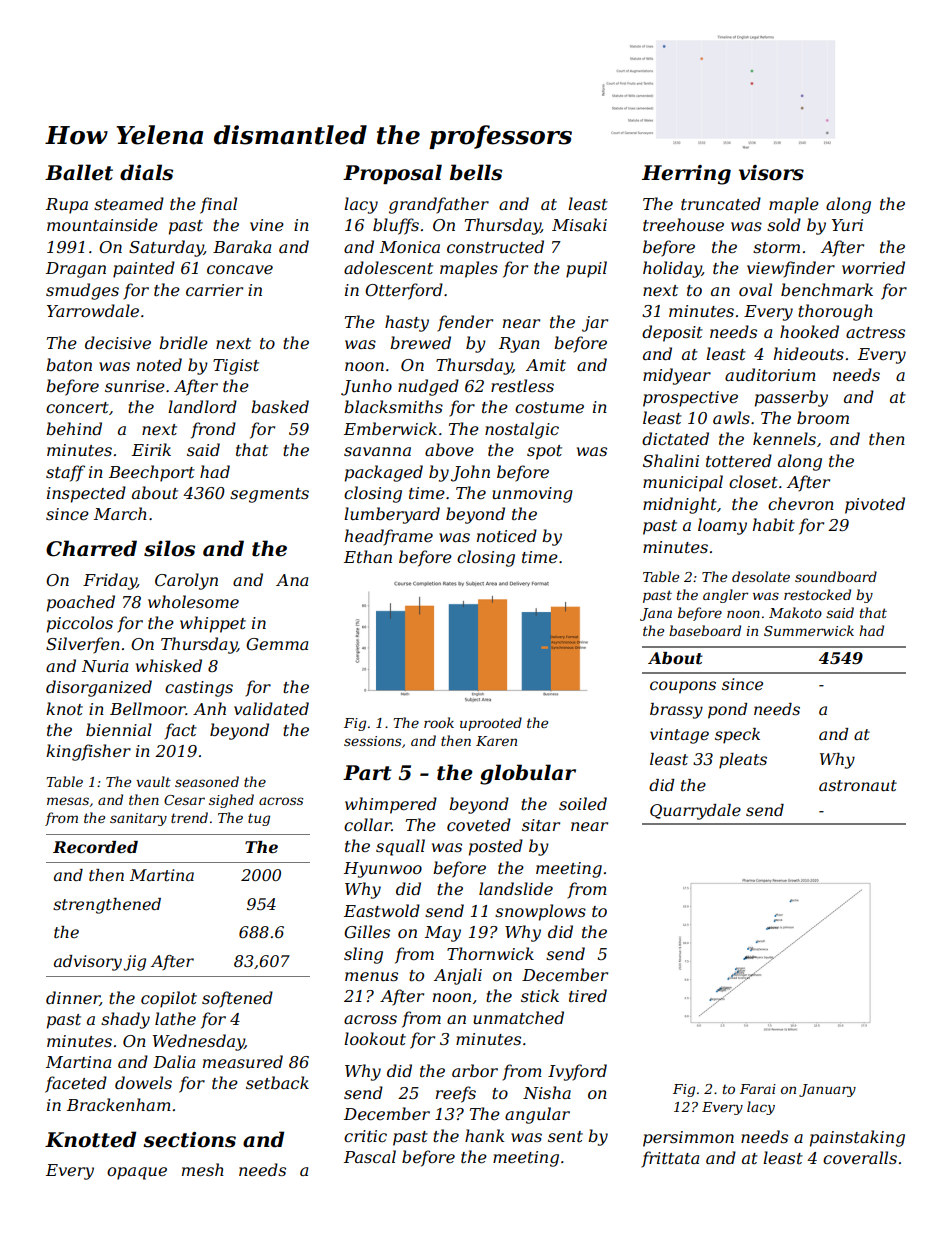  What do you see at coordinates (203, 1169) in the screenshot?
I see `mesh` at bounding box center [203, 1169].
